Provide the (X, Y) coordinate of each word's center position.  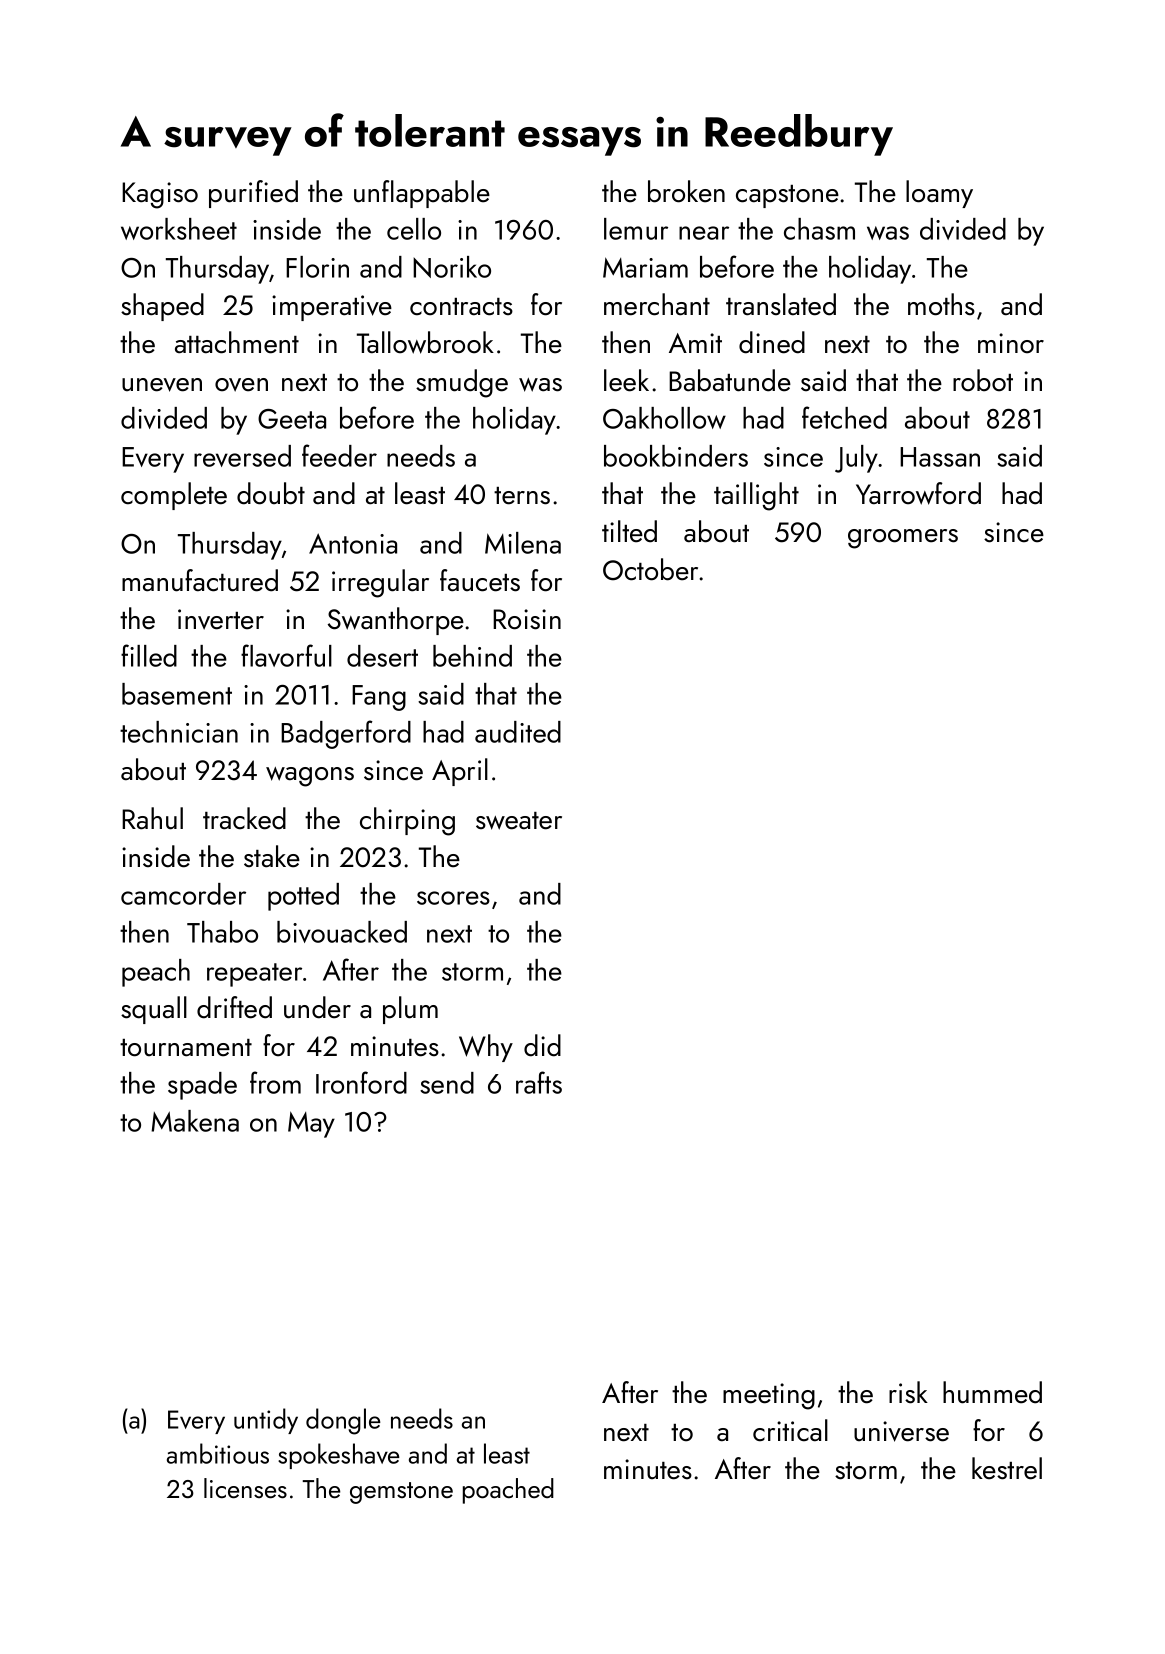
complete (174, 496)
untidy (266, 1421)
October (650, 569)
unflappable (422, 194)
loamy (939, 194)
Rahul (152, 818)
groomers (903, 539)
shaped (162, 307)
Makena (195, 1121)
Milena (523, 543)
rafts (539, 1082)
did (542, 1045)
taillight (756, 496)
